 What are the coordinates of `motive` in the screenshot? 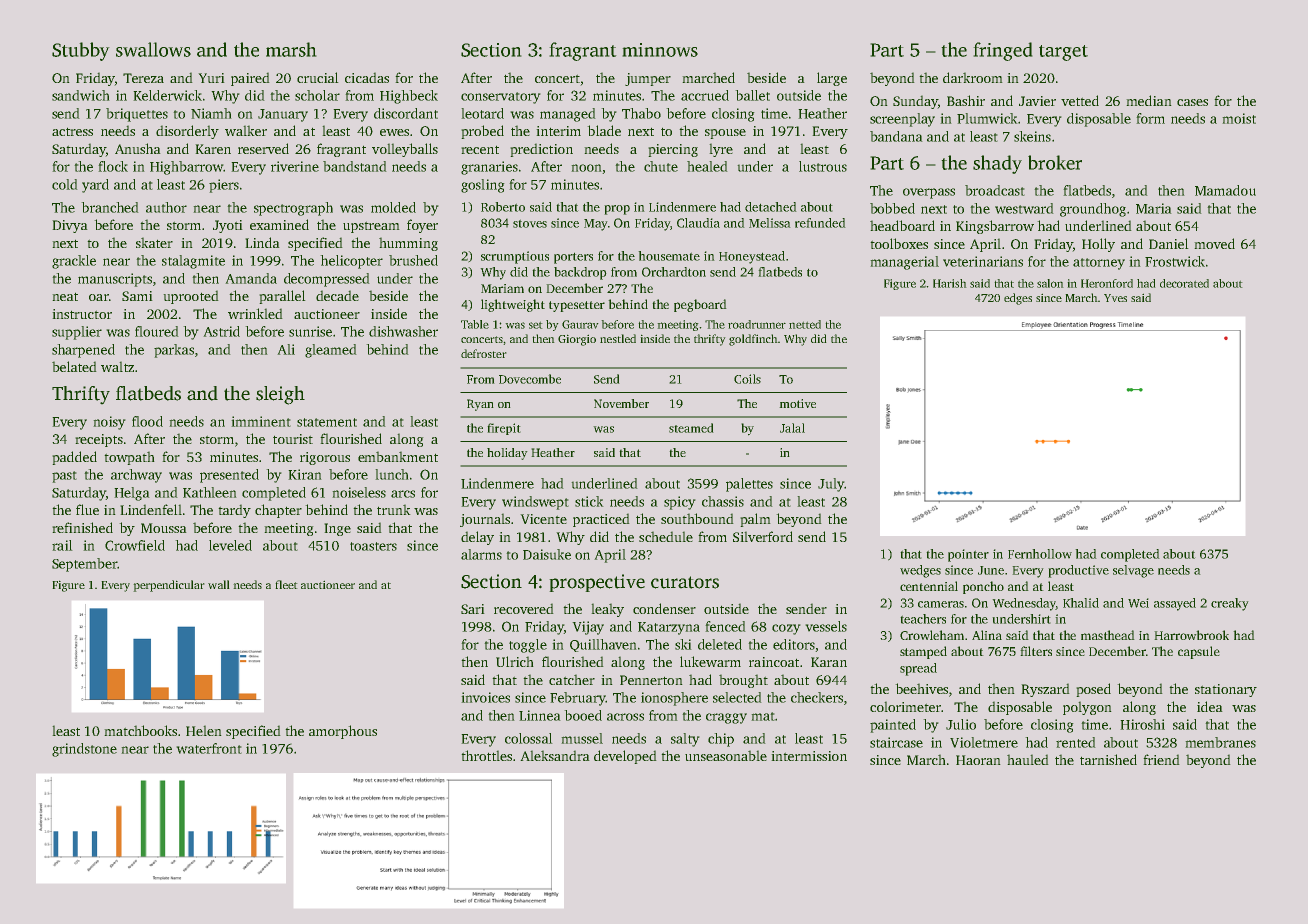 It's located at (797, 403).
